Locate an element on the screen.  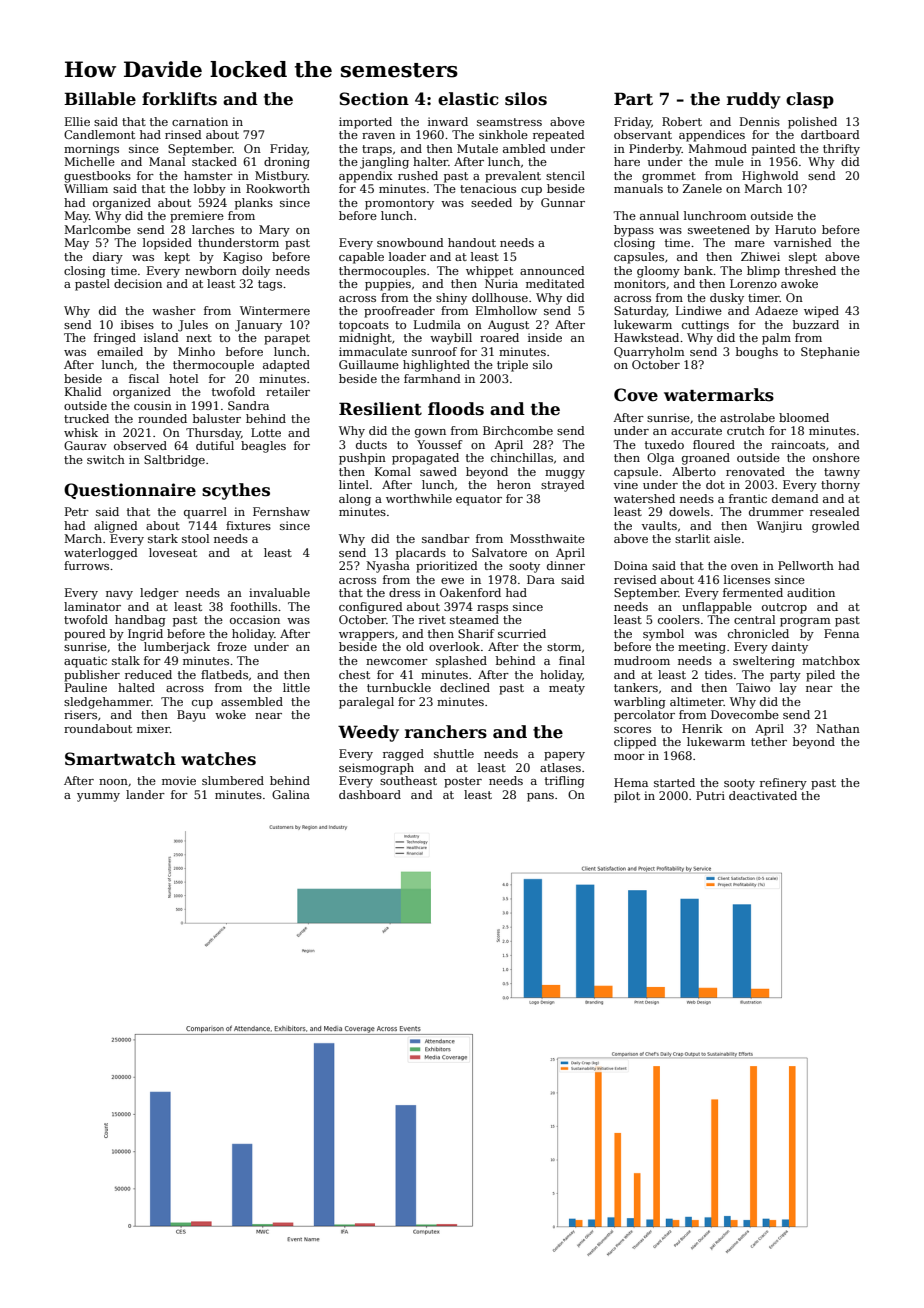
lander is located at coordinates (145, 794).
